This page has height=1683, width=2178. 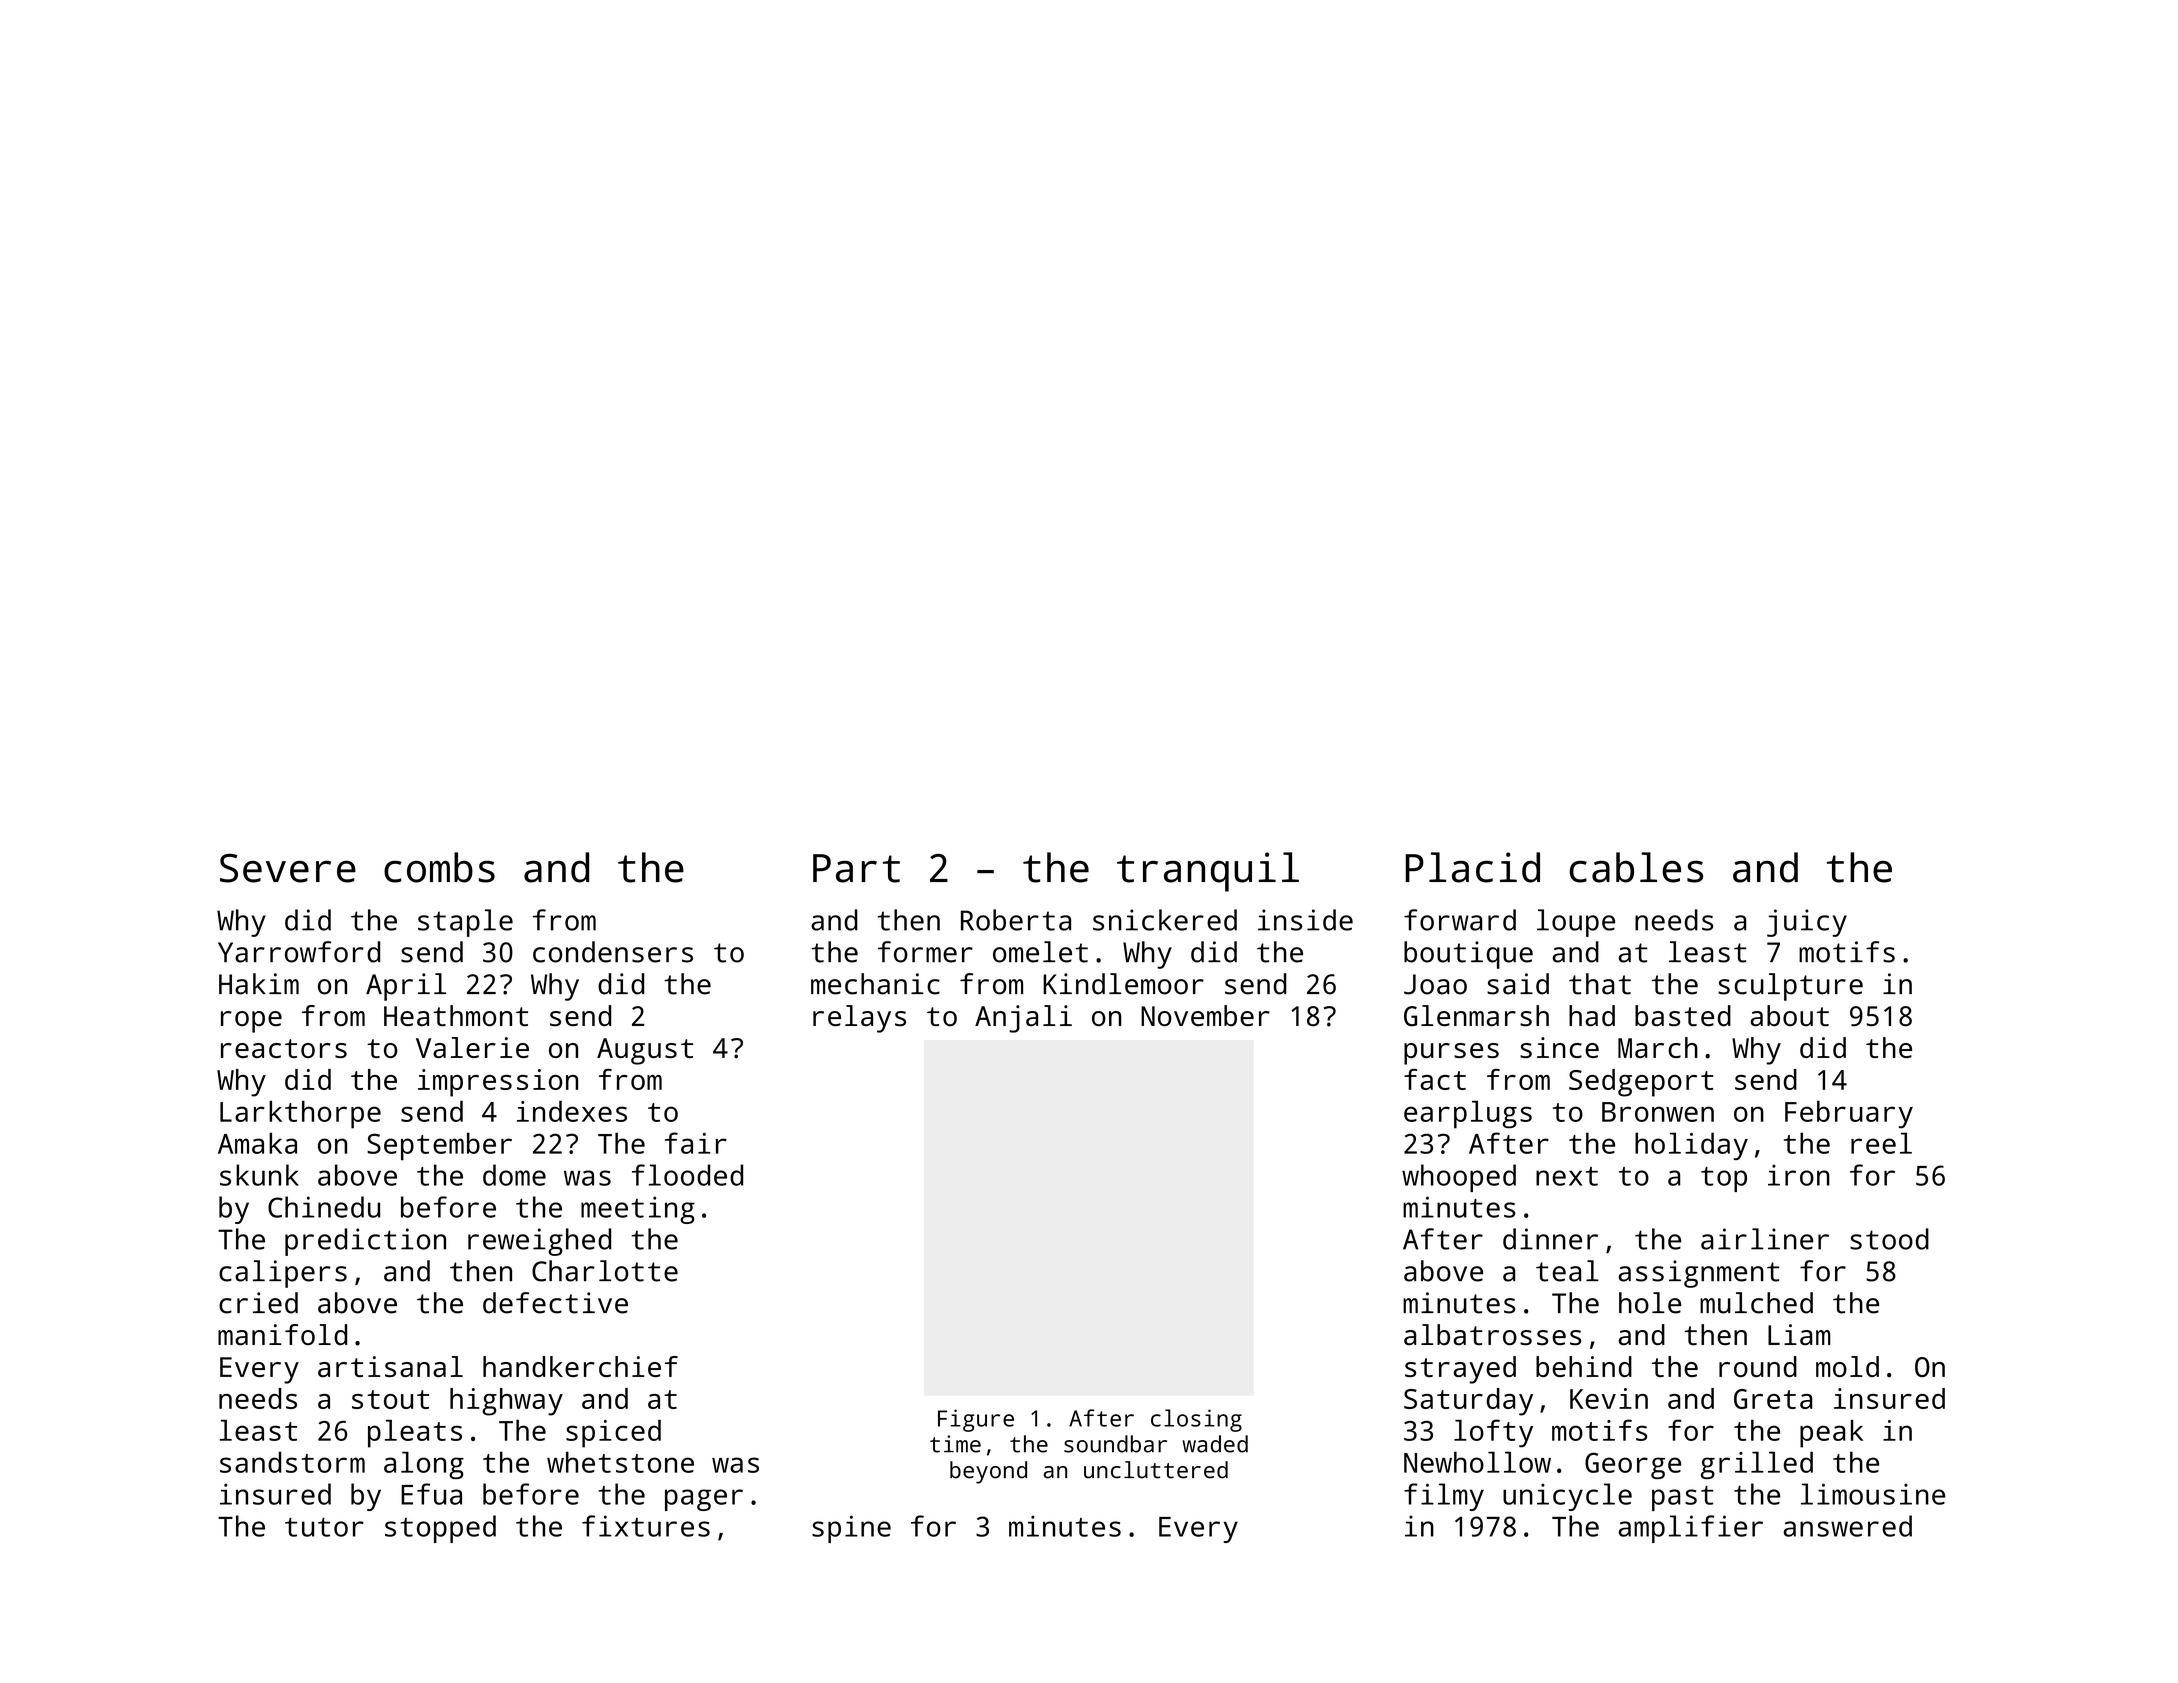 What do you see at coordinates (282, 1335) in the page?
I see `manifold` at bounding box center [282, 1335].
